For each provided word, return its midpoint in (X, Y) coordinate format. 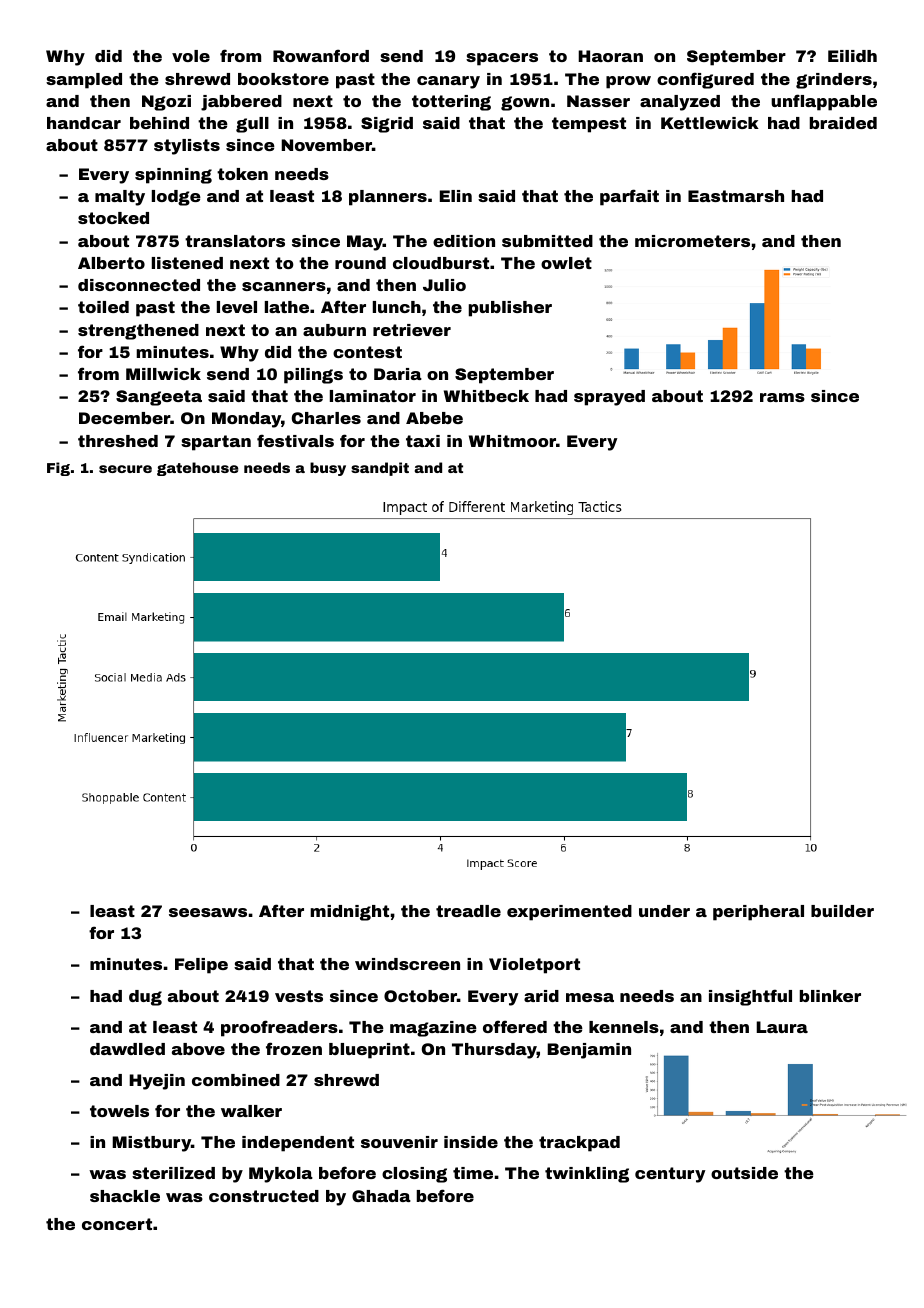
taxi (423, 441)
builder (842, 911)
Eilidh (852, 56)
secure (125, 469)
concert (117, 1224)
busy (328, 469)
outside (744, 1173)
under (664, 911)
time (473, 1173)
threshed (118, 441)
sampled (84, 81)
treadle (468, 911)
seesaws (208, 912)
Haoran (610, 56)
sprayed (609, 398)
